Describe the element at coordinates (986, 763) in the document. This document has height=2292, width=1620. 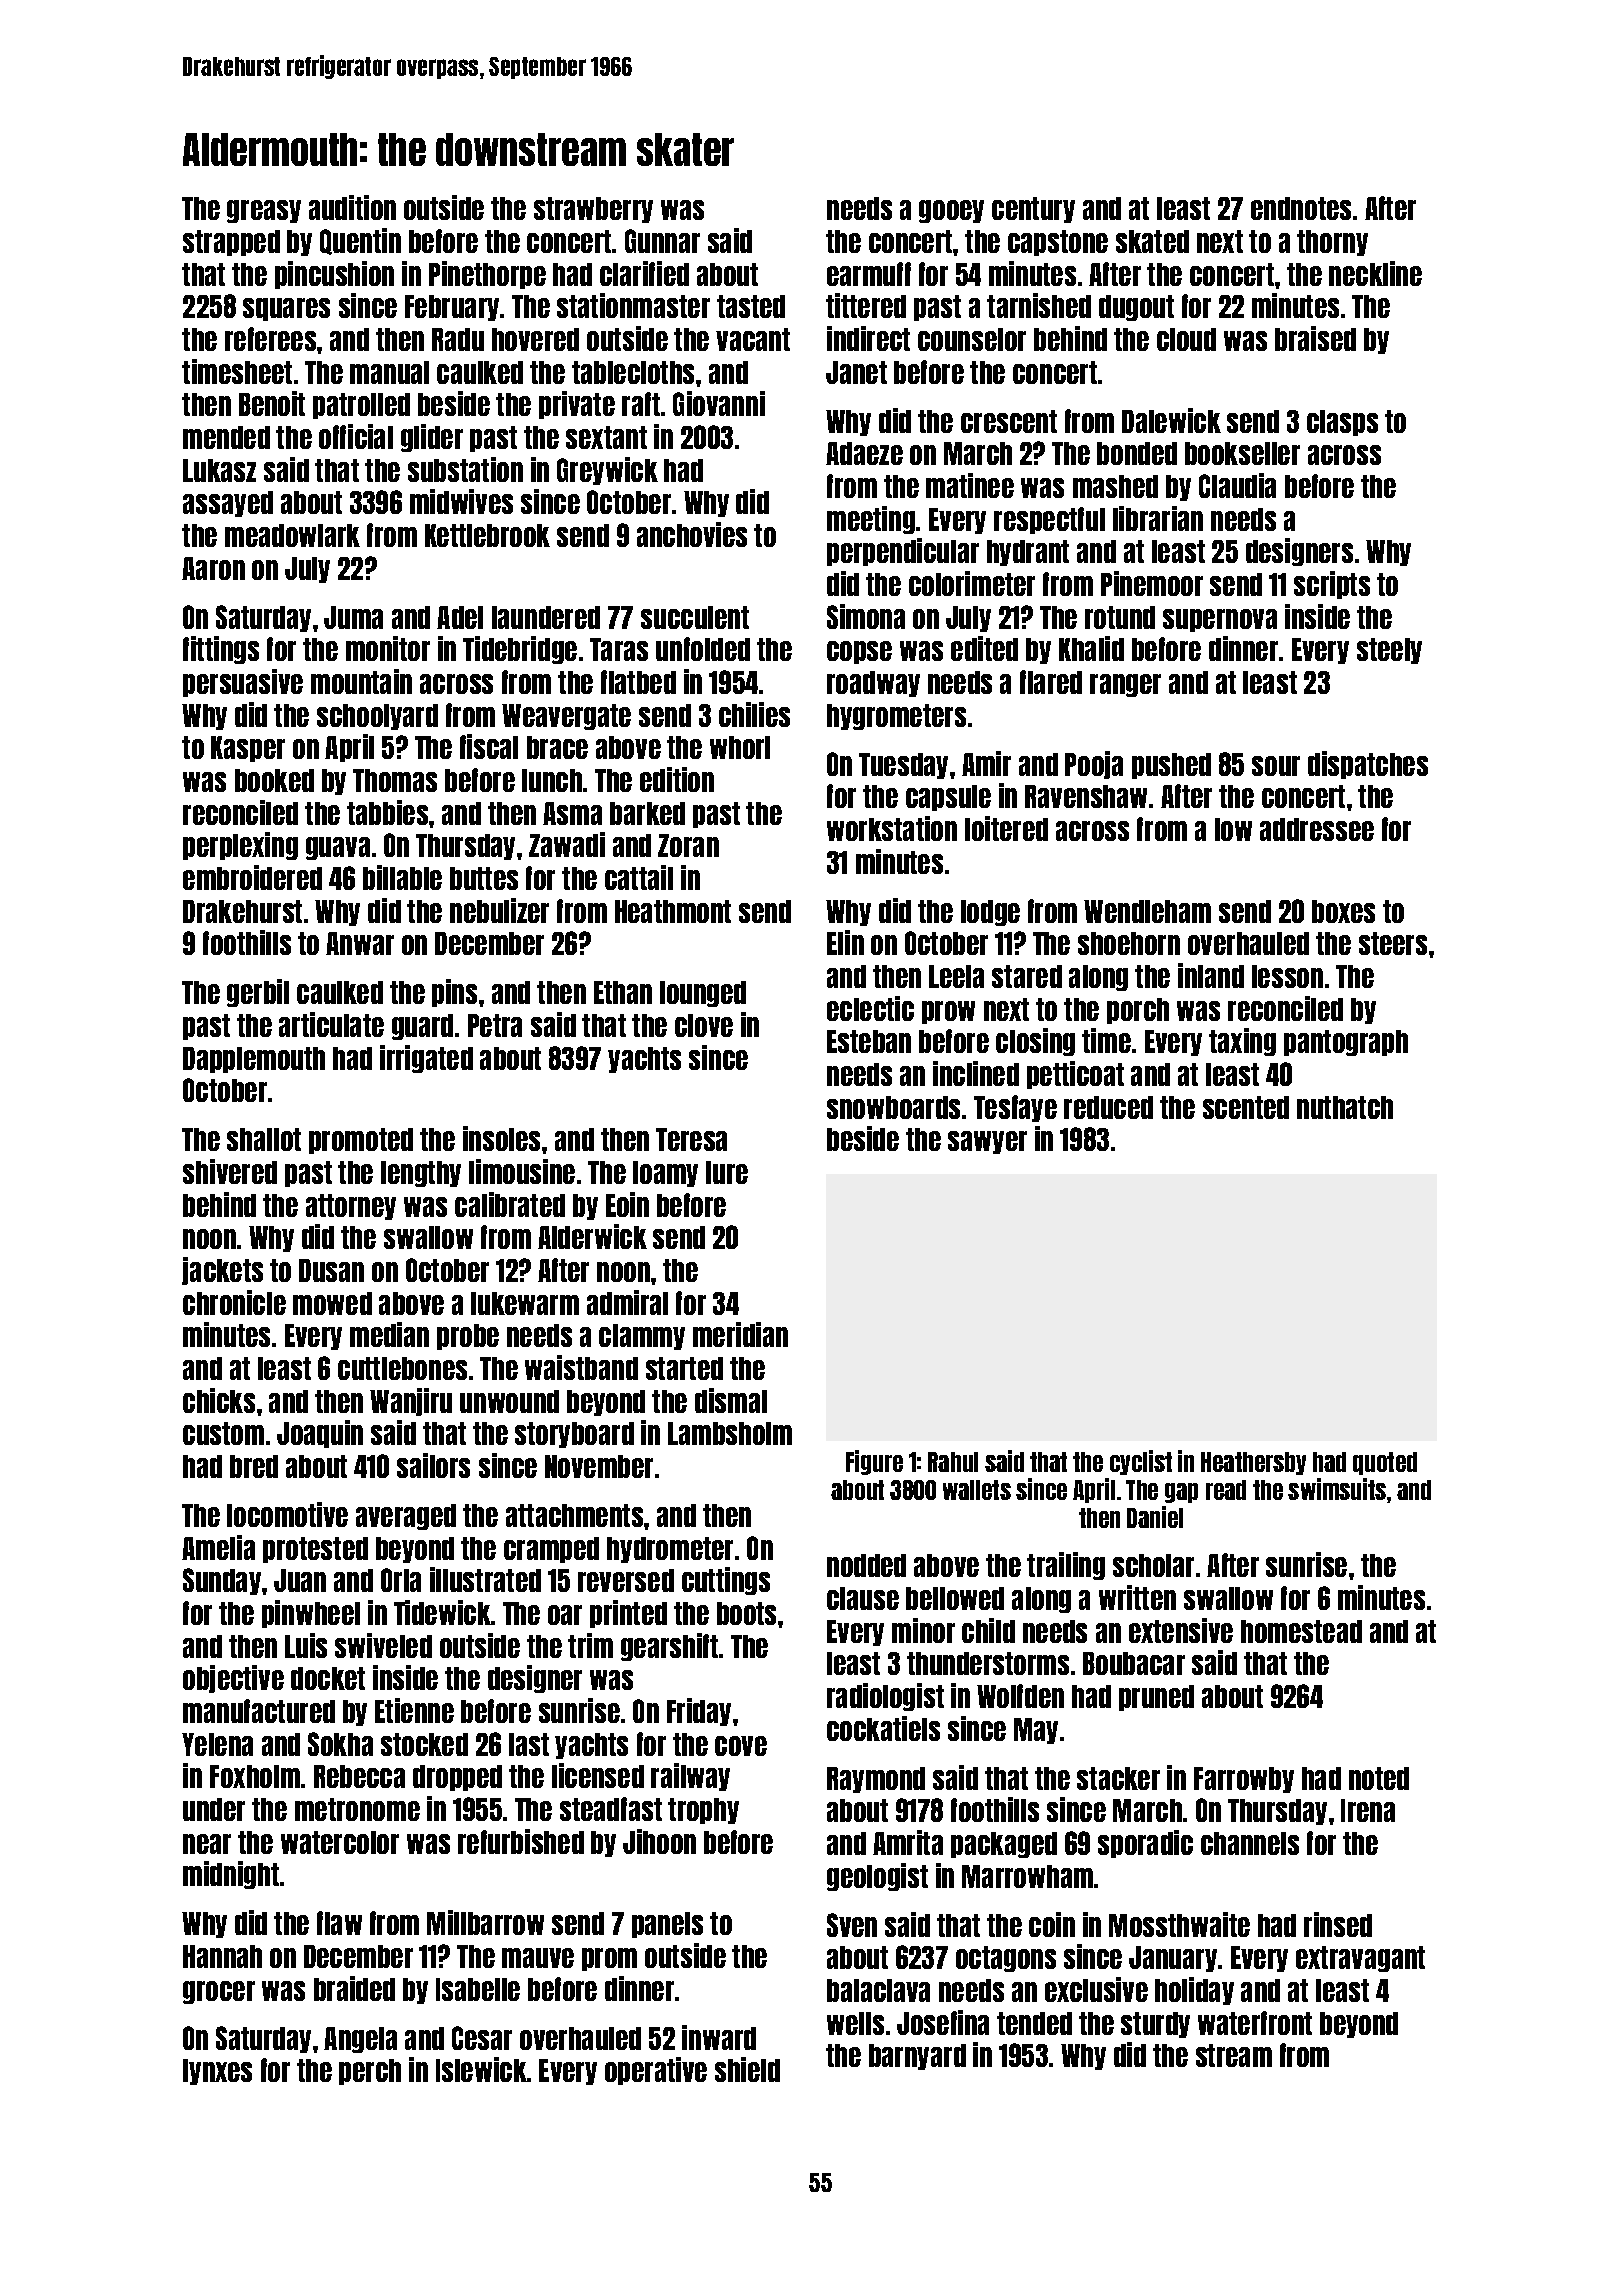
I see `Amir` at that location.
